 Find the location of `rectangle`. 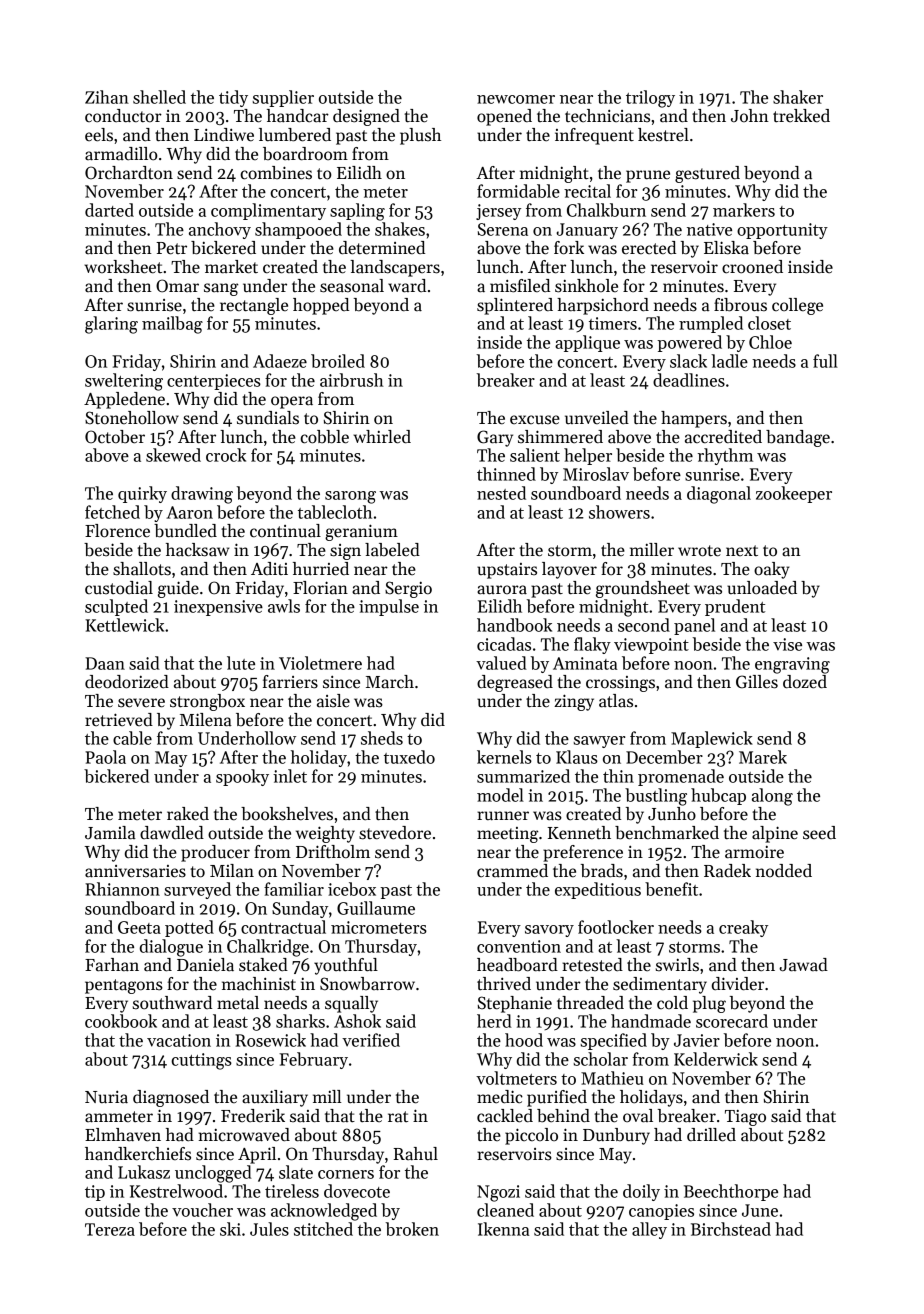

rectangle is located at coordinates (254, 306).
